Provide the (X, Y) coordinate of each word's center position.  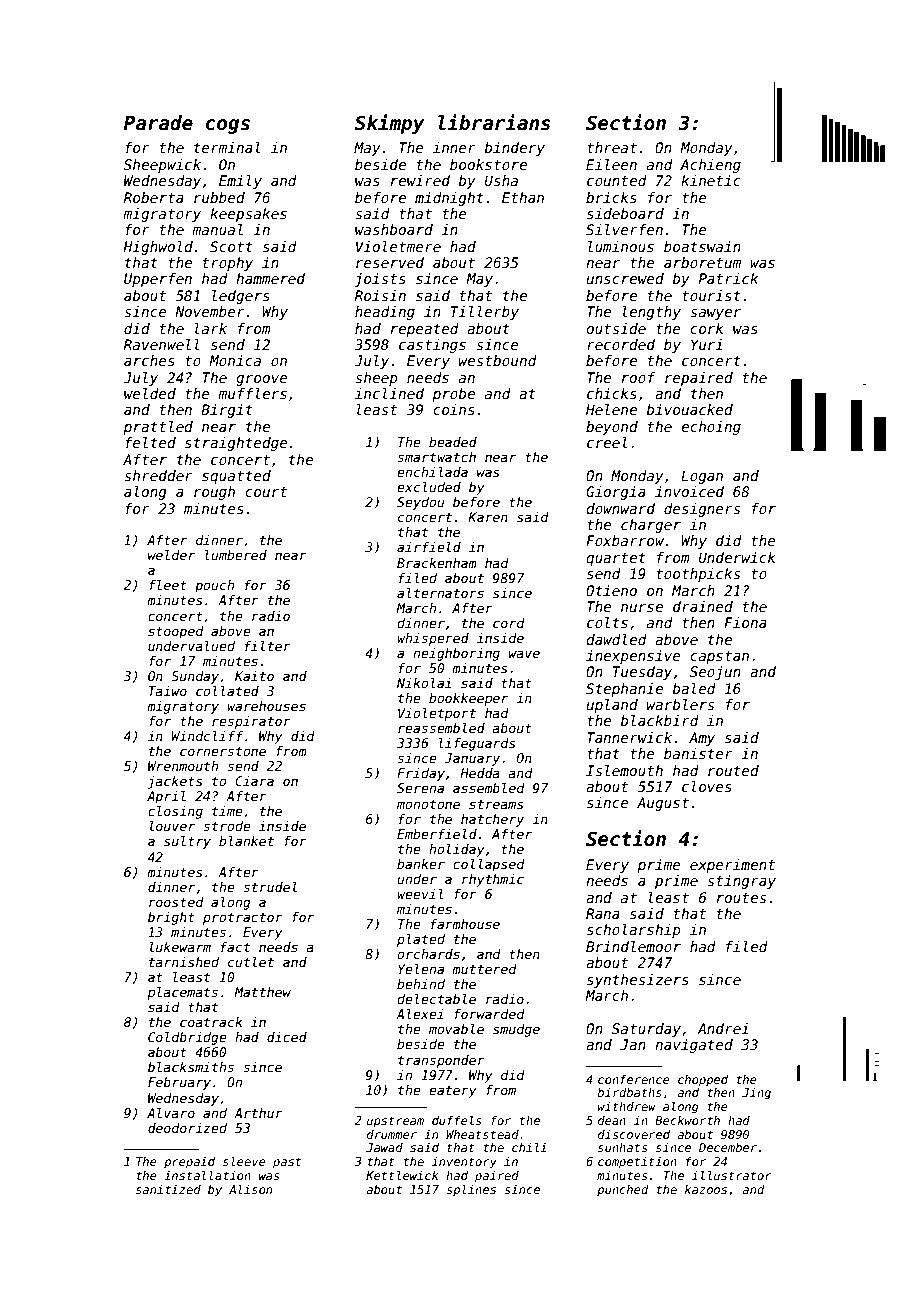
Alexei (420, 1014)
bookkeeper (468, 699)
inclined (389, 393)
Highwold (158, 248)
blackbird (659, 720)
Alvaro (171, 1113)
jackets (175, 782)
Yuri (707, 344)
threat (612, 147)
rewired (420, 180)
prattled (158, 428)
